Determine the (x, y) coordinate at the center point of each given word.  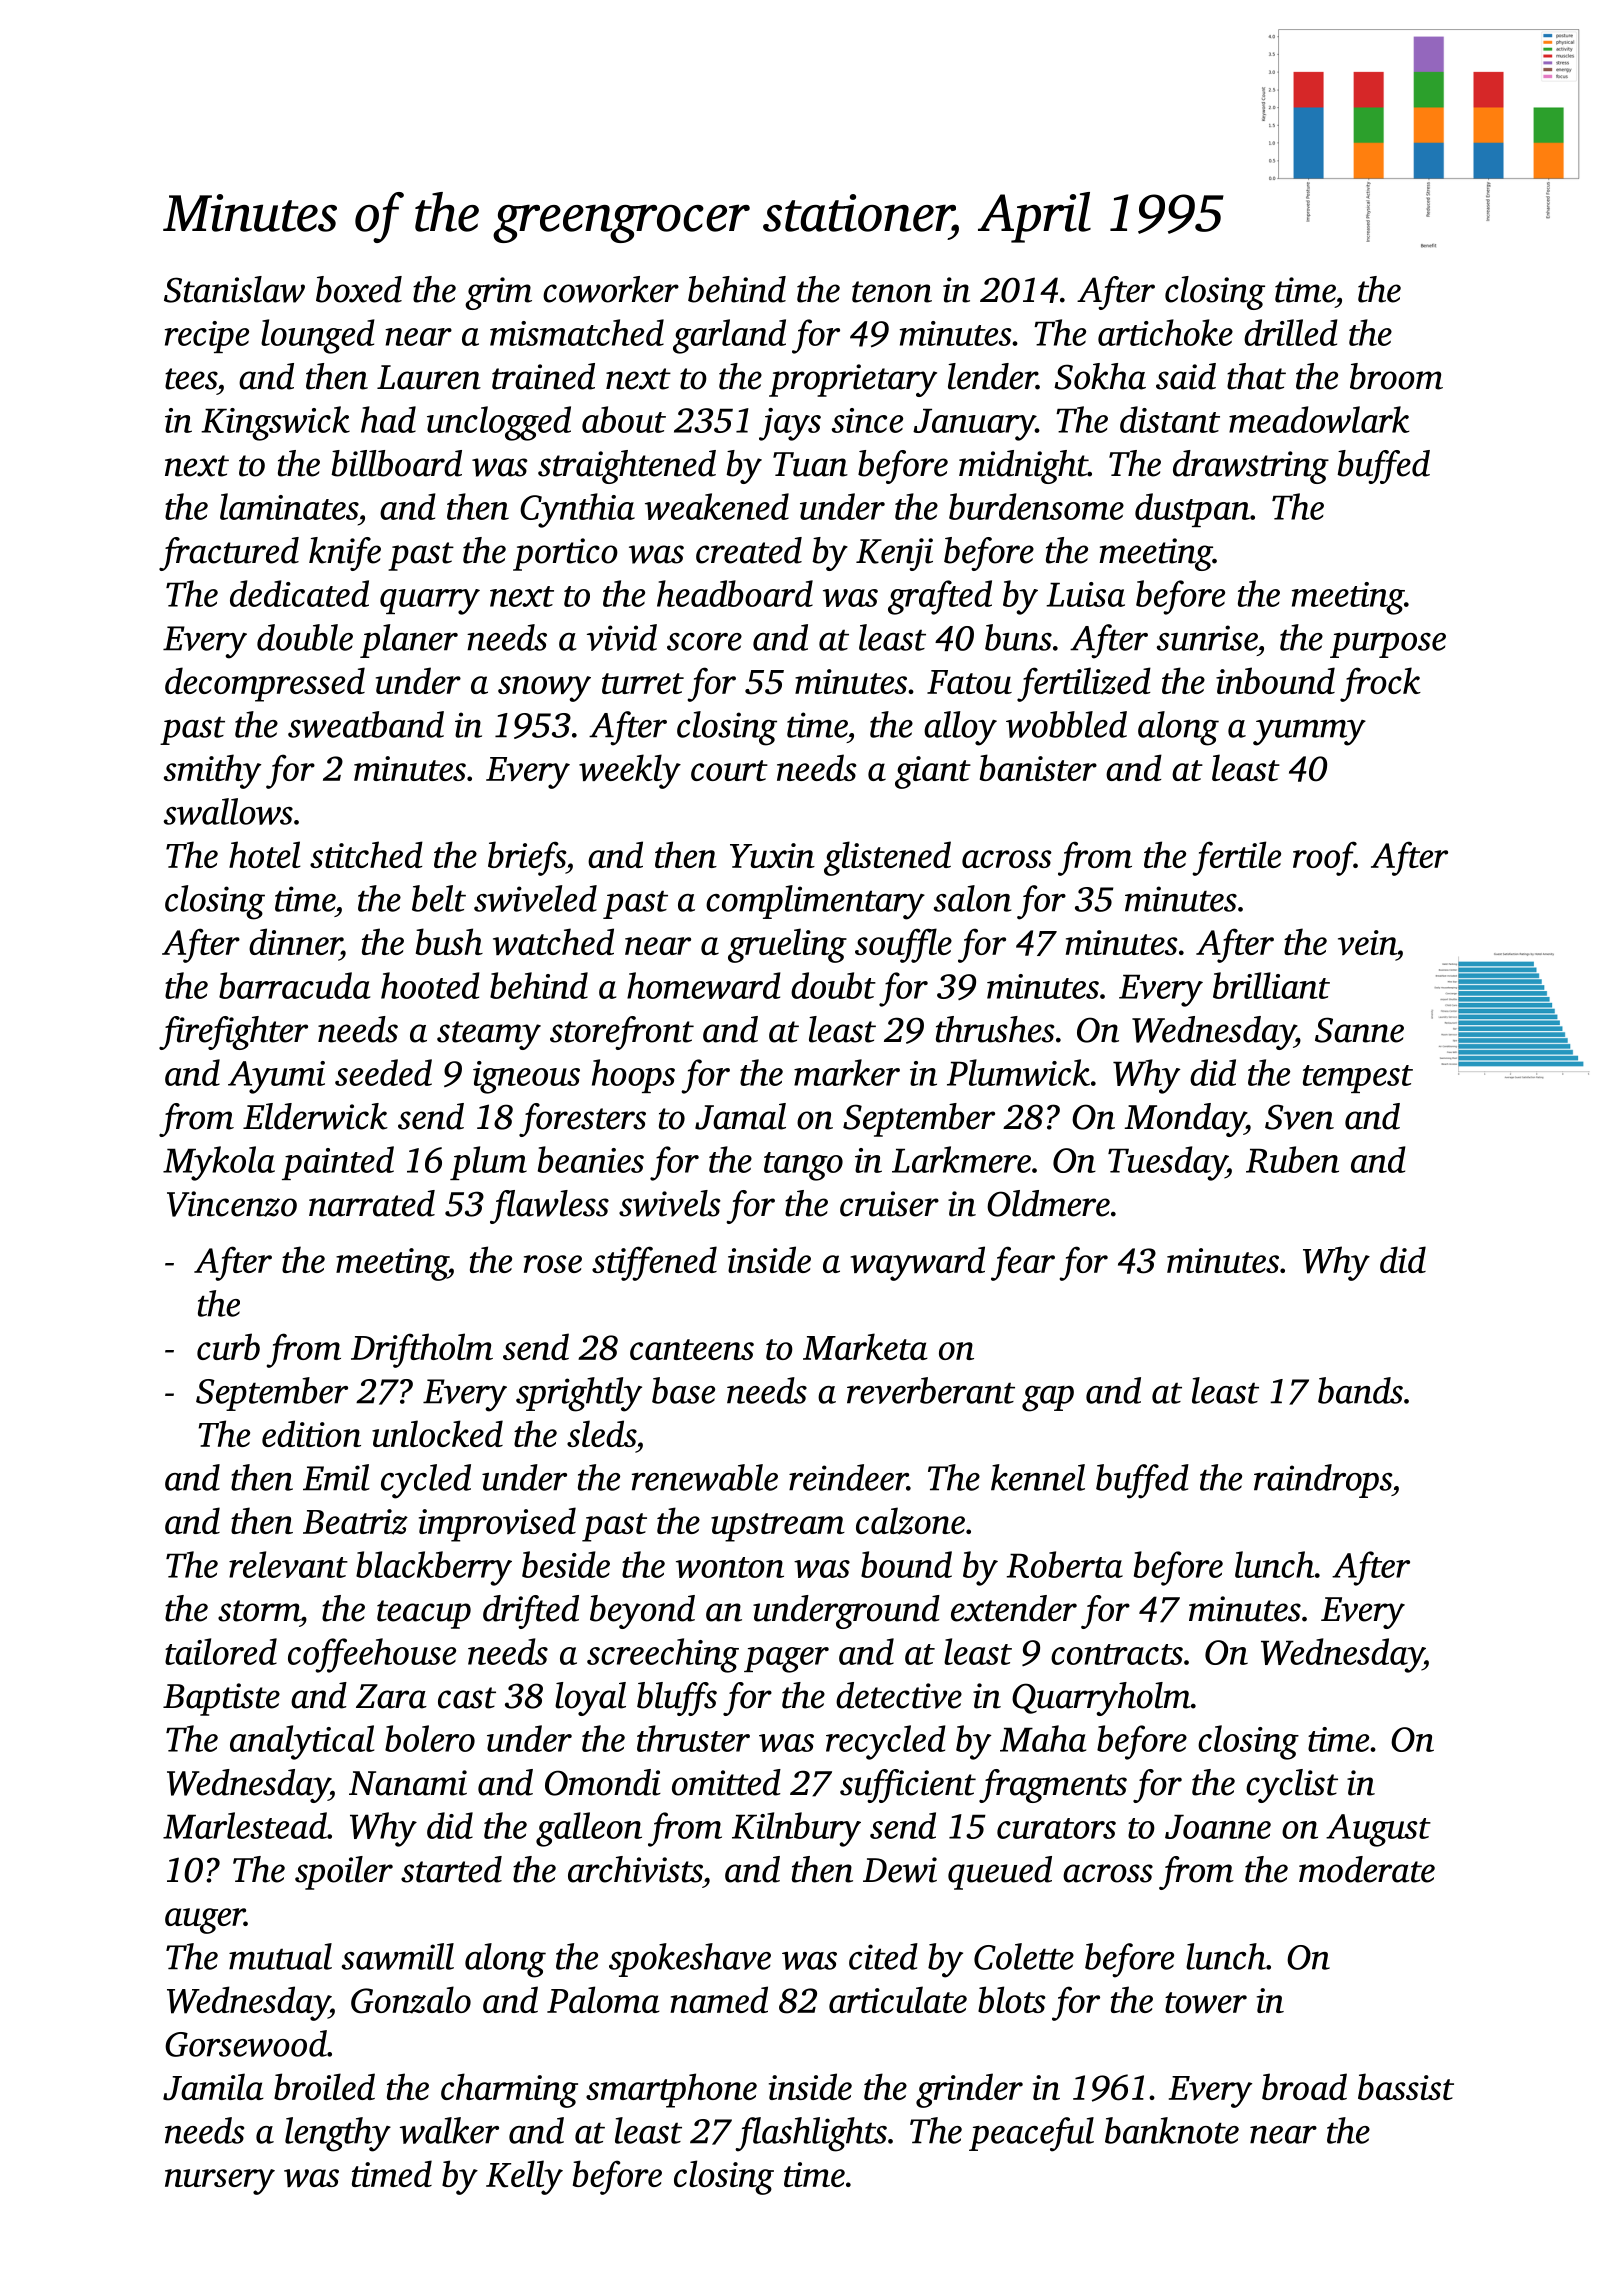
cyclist (1292, 1786)
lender (992, 376)
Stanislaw (234, 289)
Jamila (213, 2087)
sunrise (1207, 638)
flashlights (811, 2134)
